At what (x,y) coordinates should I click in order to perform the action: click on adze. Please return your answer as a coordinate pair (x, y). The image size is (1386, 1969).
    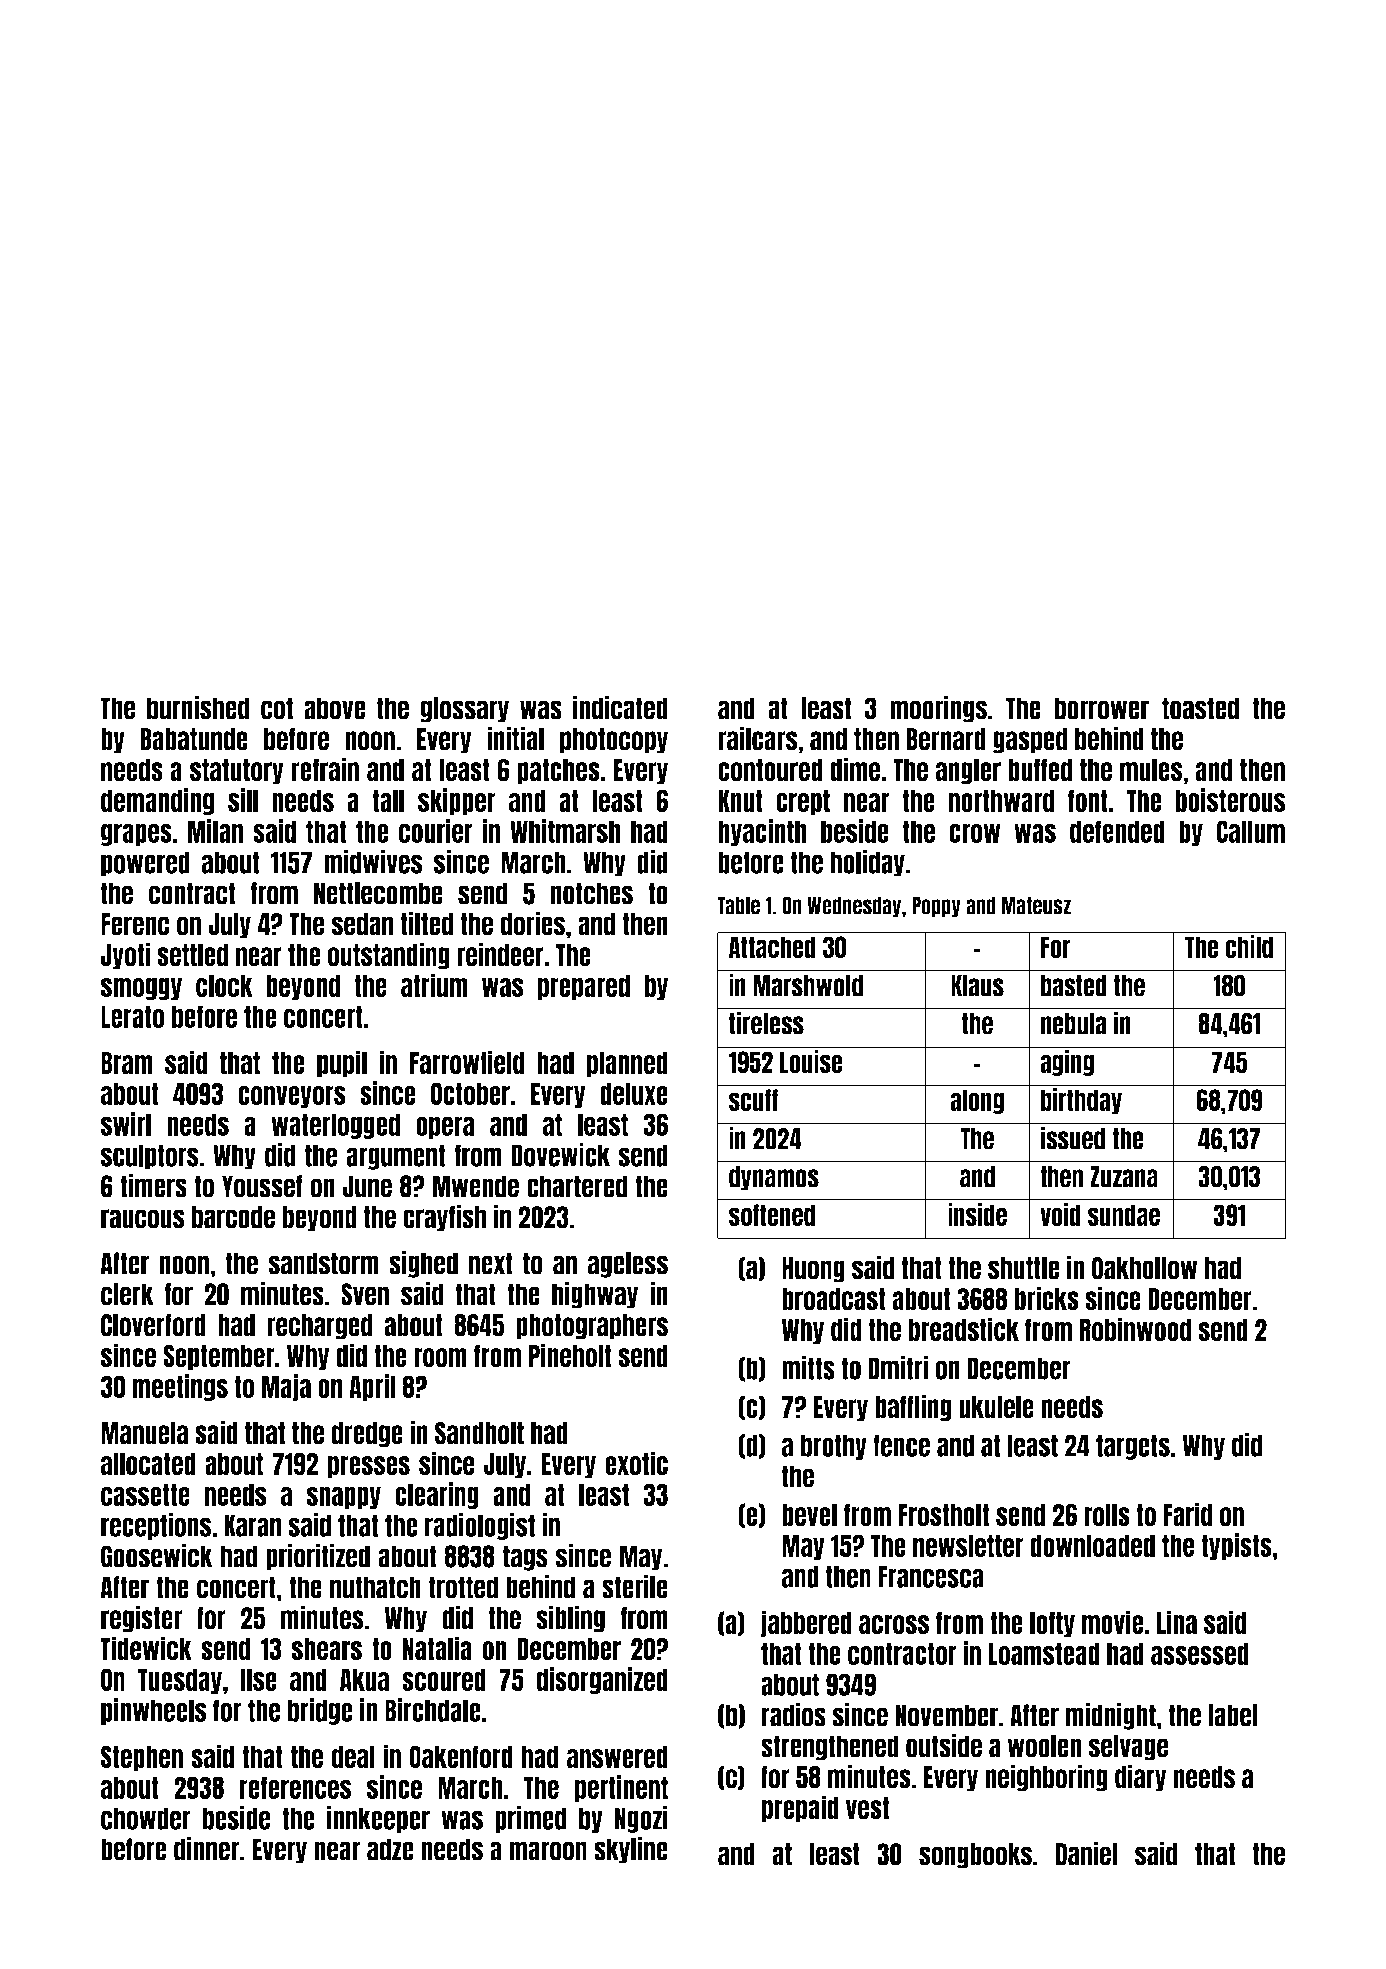
    Looking at the image, I should click on (390, 1849).
